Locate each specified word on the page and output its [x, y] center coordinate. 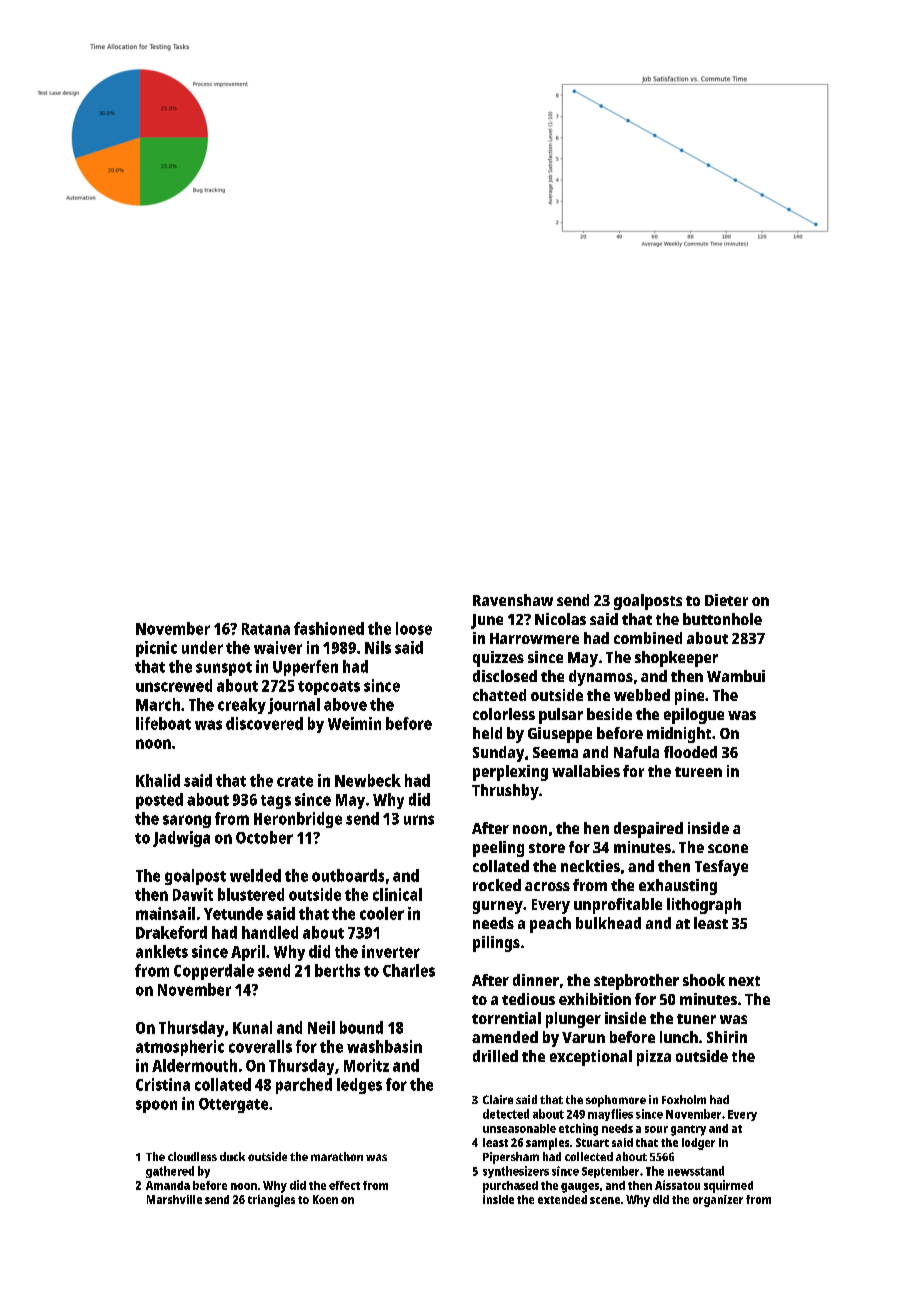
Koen [325, 1199]
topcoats [329, 688]
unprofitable [618, 906]
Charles [409, 970]
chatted [499, 695]
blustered [251, 894]
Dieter [726, 600]
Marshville [174, 1199]
